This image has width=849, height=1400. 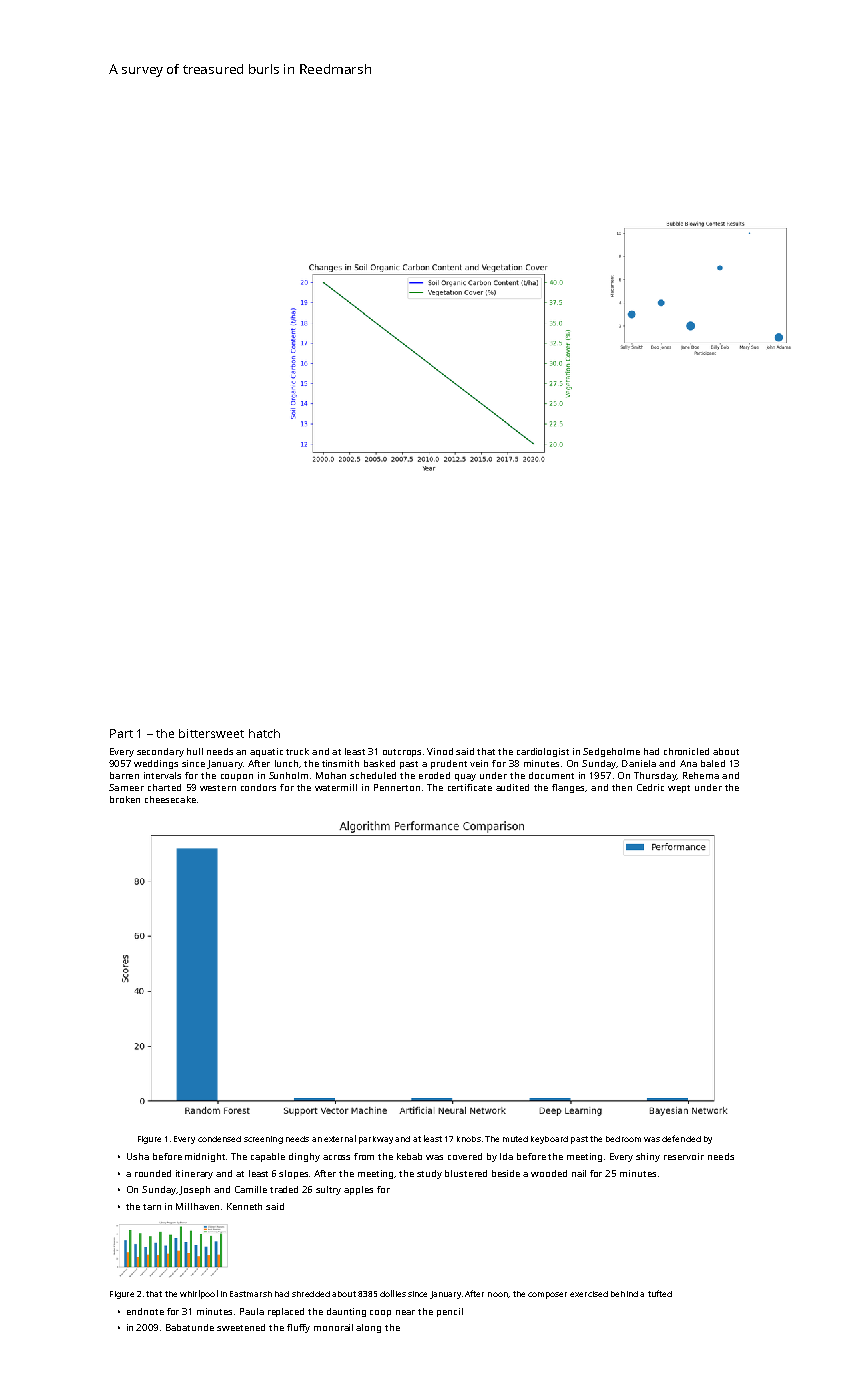 What do you see at coordinates (579, 1173) in the image?
I see `nail` at bounding box center [579, 1173].
